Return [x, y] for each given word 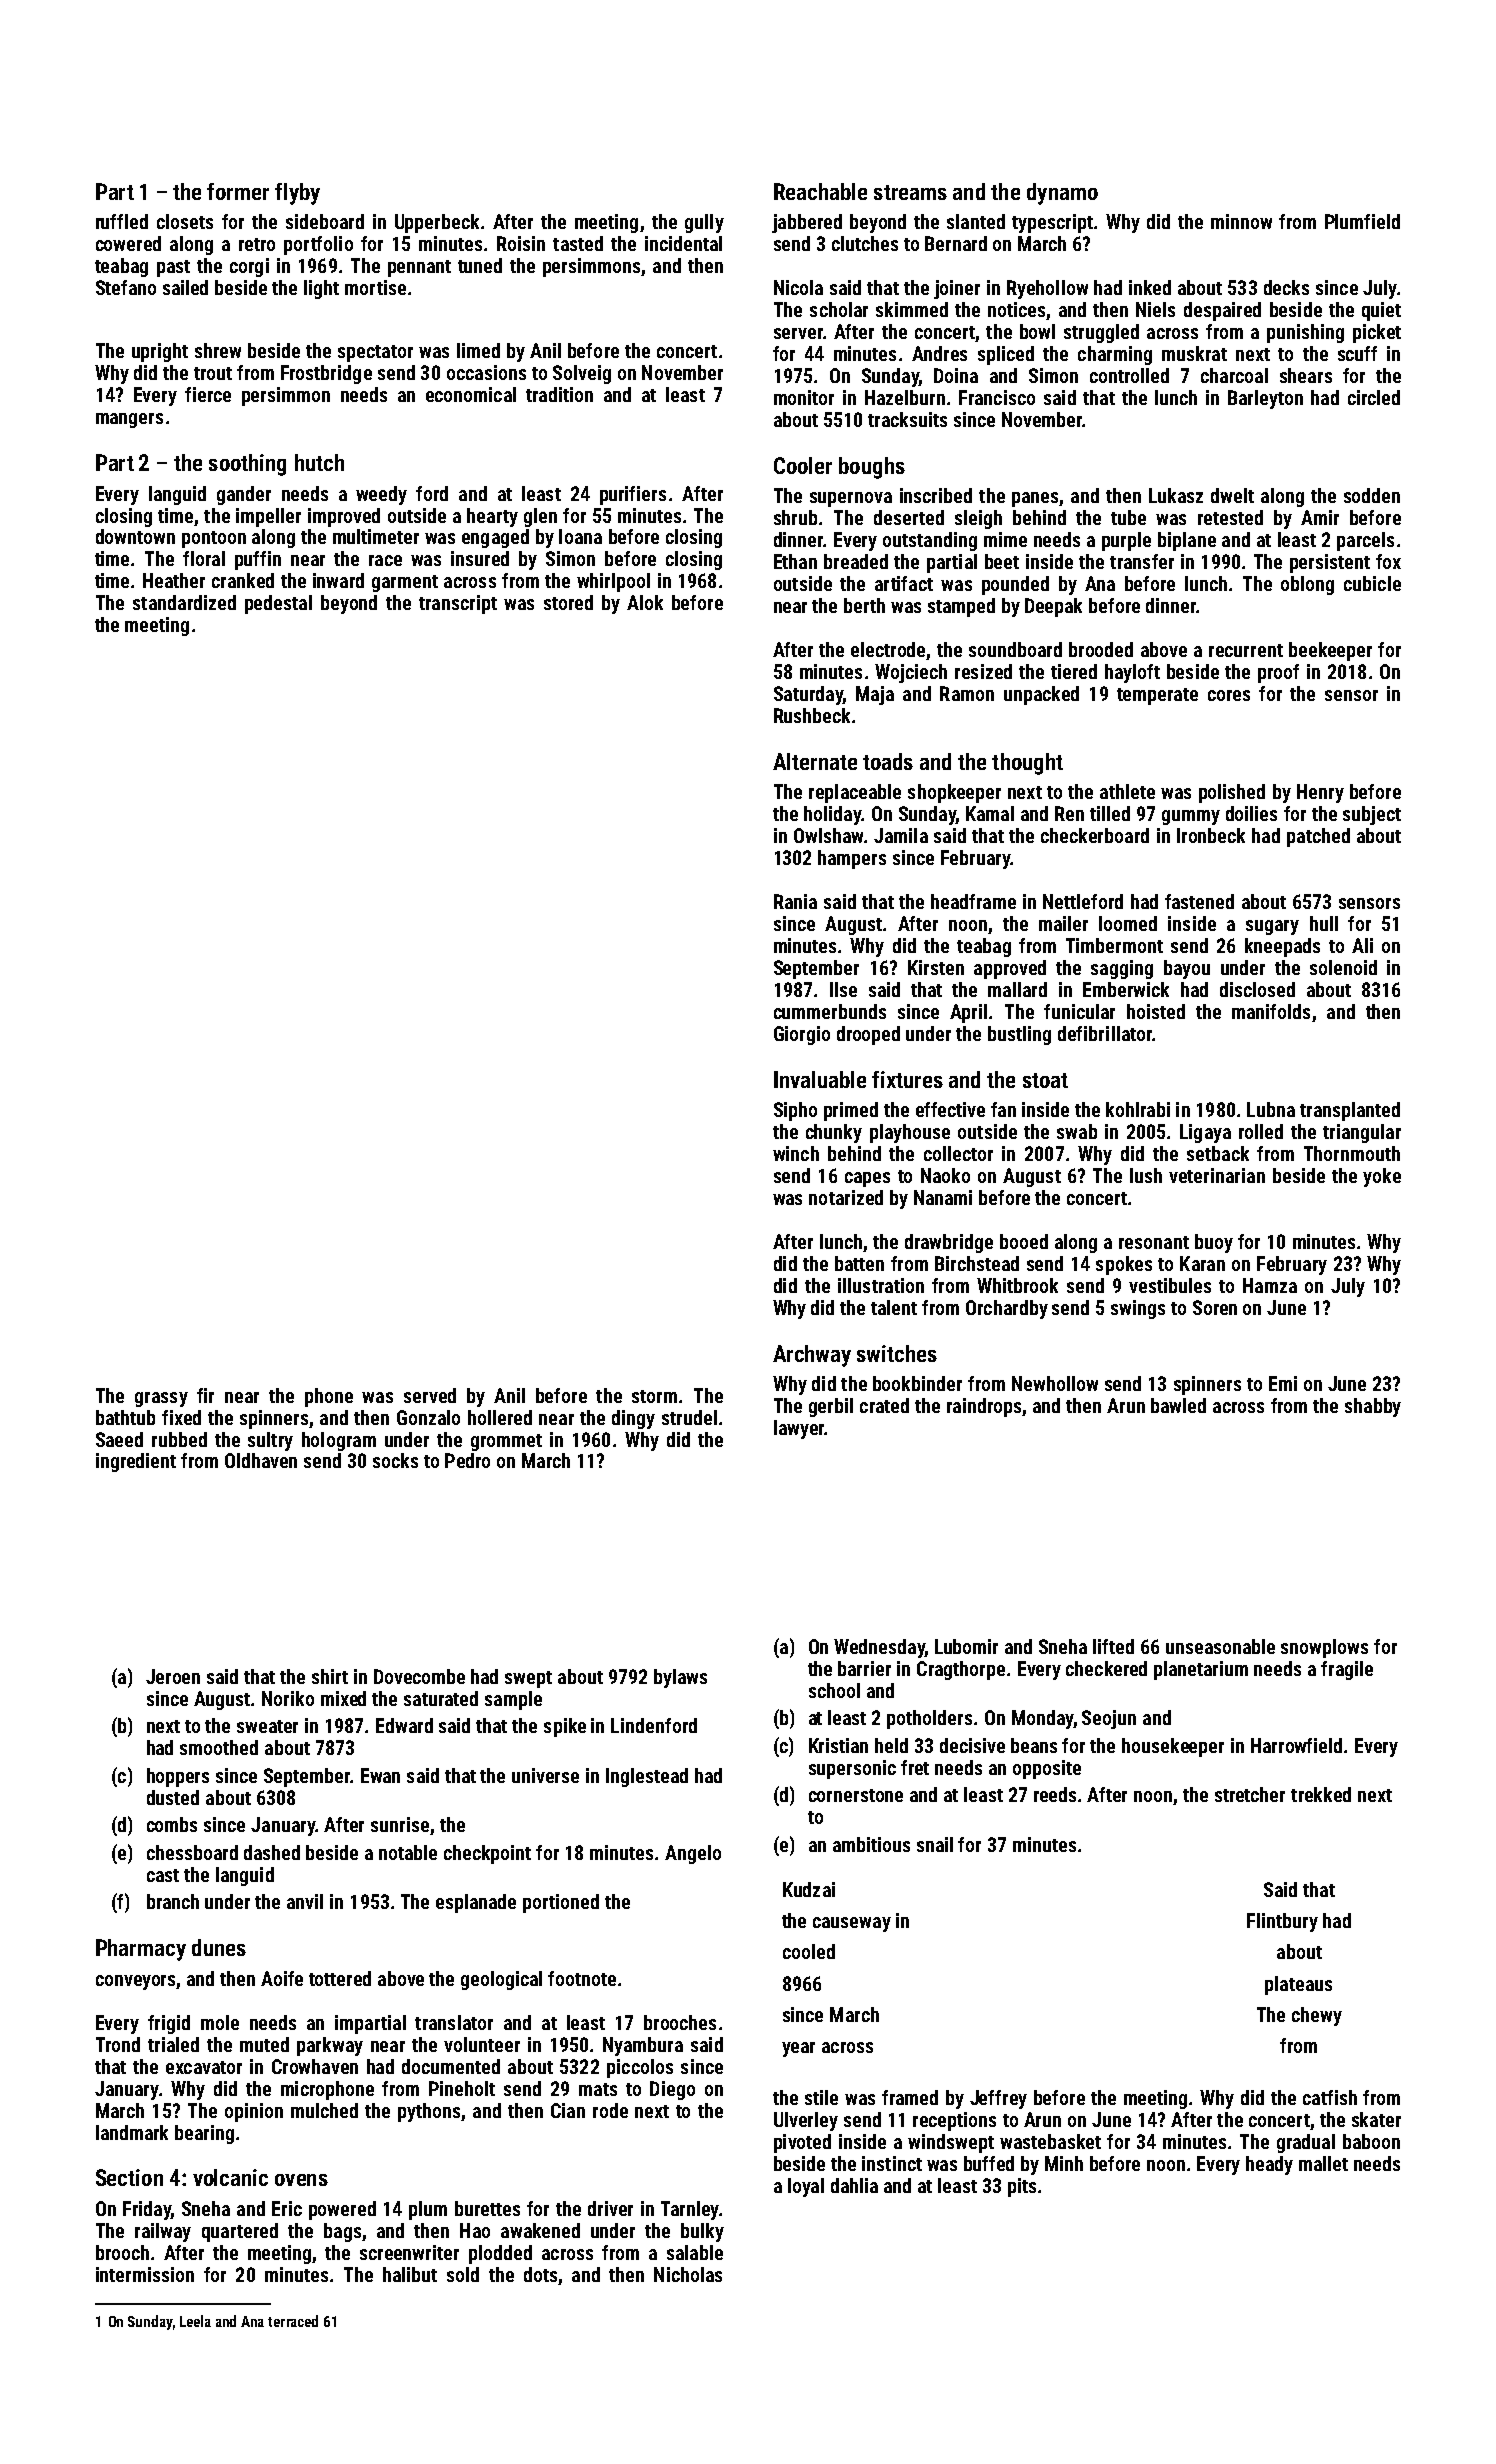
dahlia [854, 2185]
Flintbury [1282, 1922]
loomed [1128, 923]
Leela [195, 2321]
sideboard [325, 221]
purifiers [633, 495]
